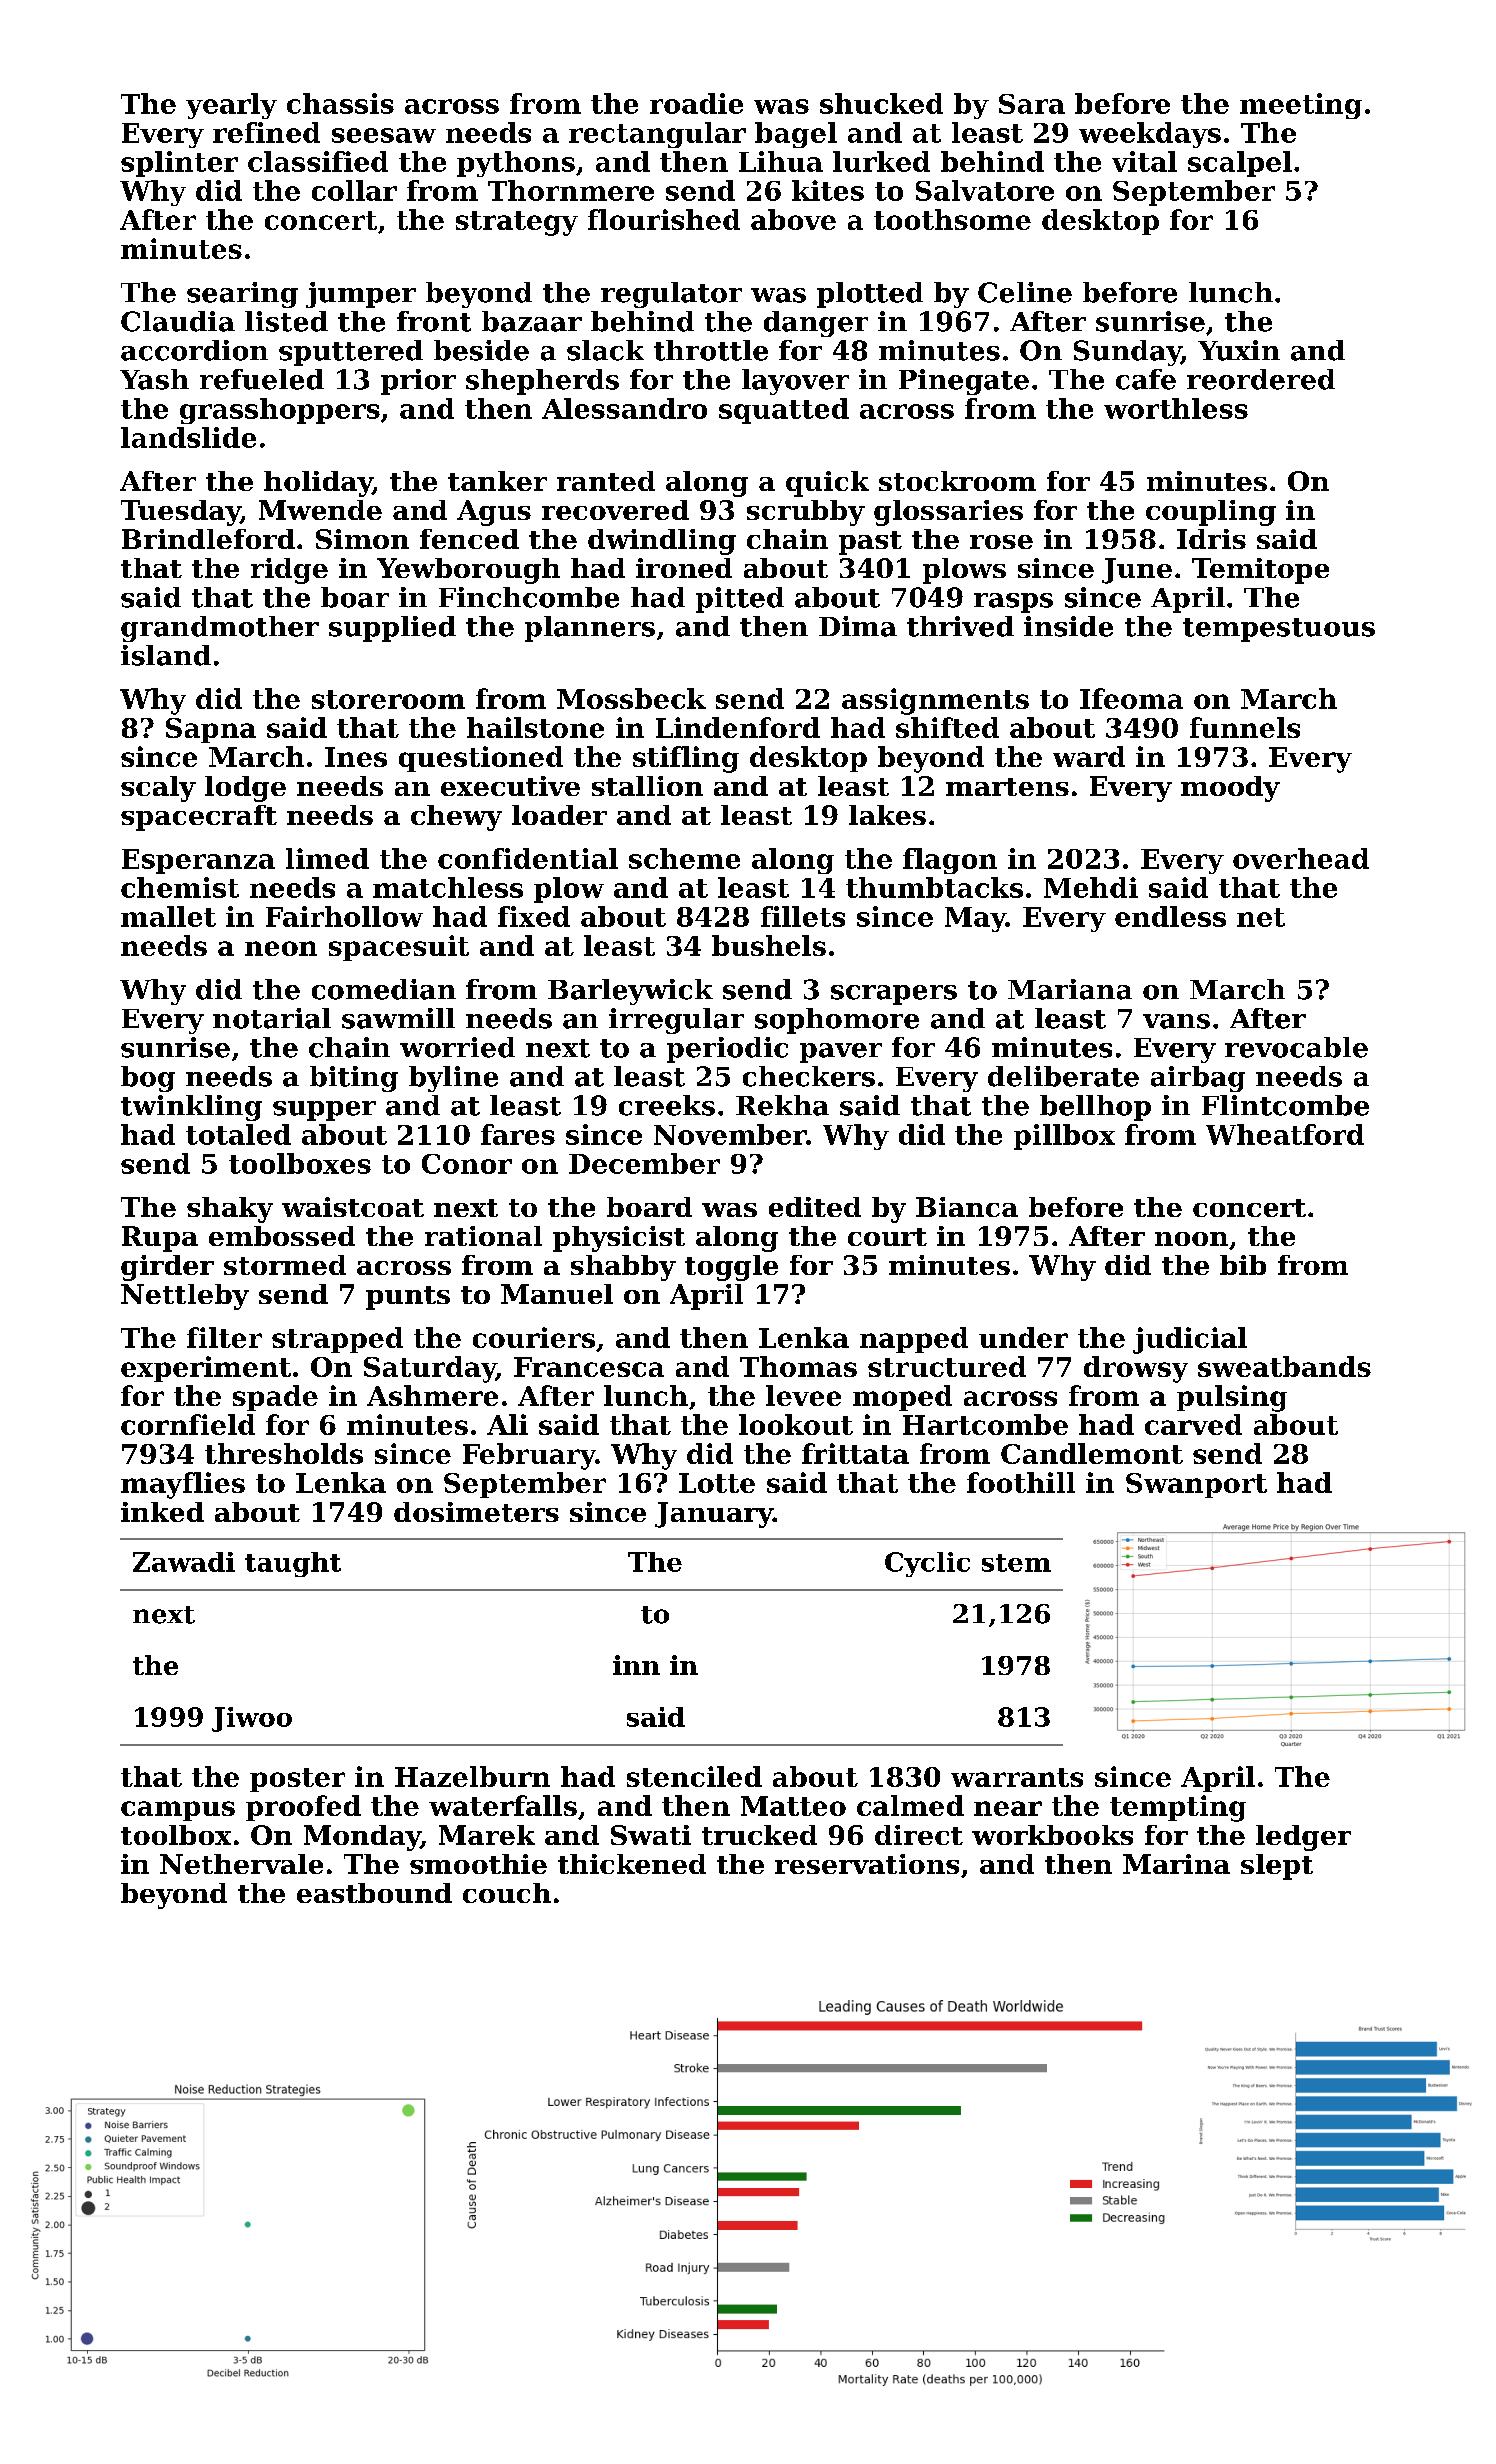 Image resolution: width=1496 pixels, height=2464 pixels. Describe the element at coordinates (476, 1512) in the document. I see `dosimeters` at that location.
